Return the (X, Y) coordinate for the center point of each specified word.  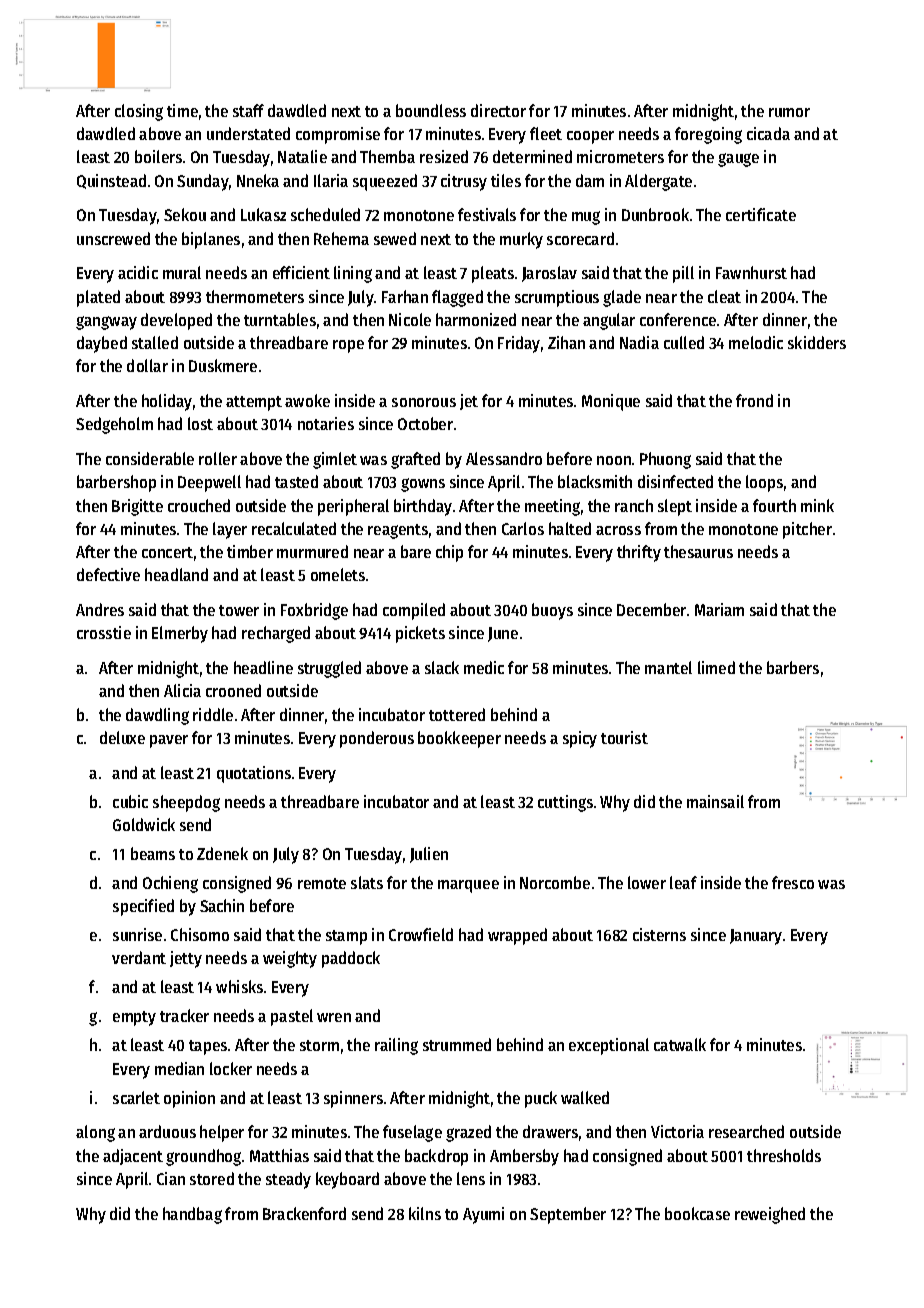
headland (176, 574)
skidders (817, 342)
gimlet (335, 460)
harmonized (476, 319)
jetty (186, 959)
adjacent (133, 1157)
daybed (102, 344)
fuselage (412, 1133)
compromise (338, 135)
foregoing (708, 135)
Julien (429, 855)
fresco (793, 882)
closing (139, 112)
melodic (756, 342)
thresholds (784, 1155)
